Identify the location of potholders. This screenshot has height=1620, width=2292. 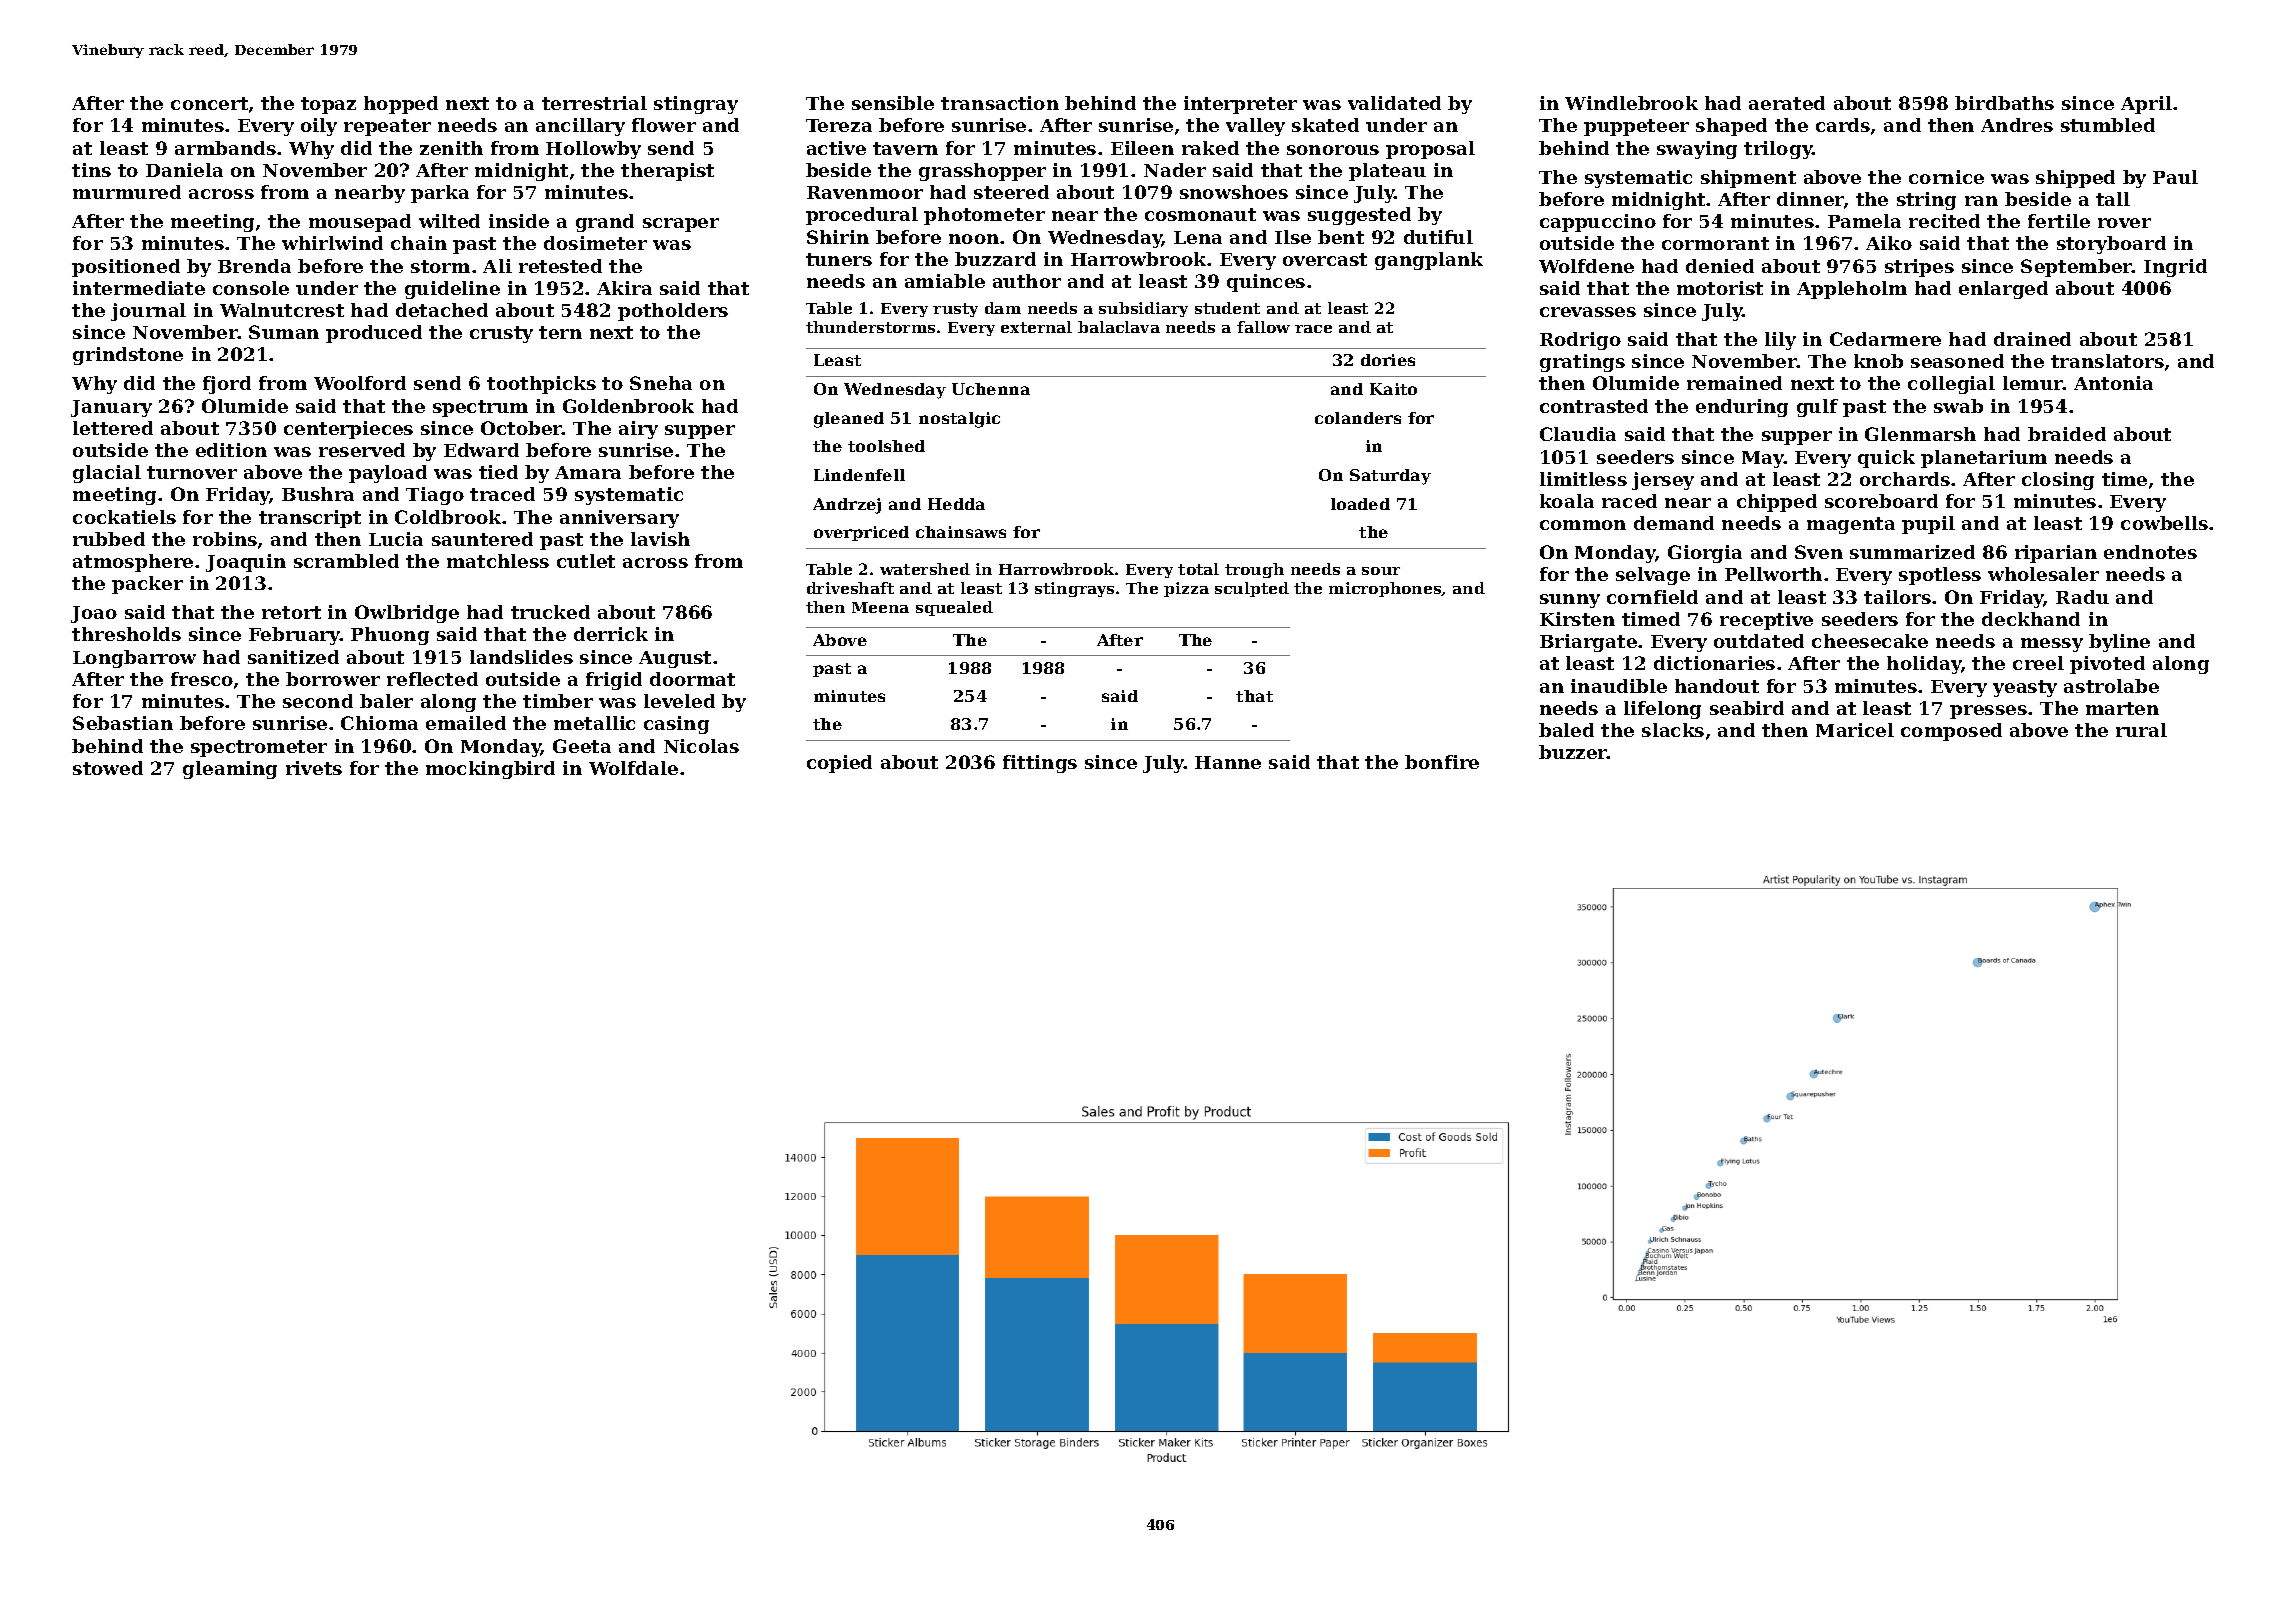
(673, 312).
